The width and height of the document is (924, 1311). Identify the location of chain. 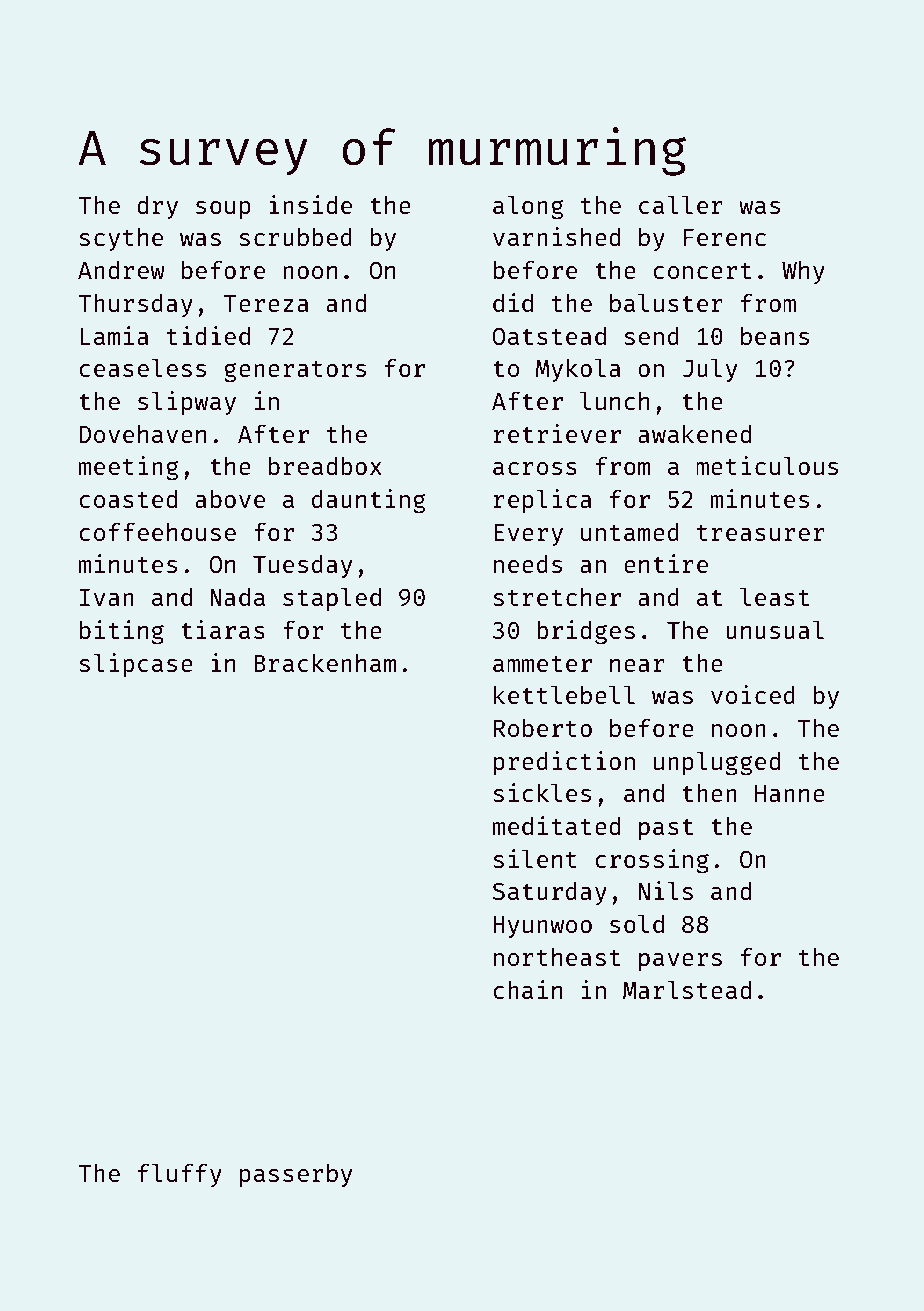
(528, 989).
